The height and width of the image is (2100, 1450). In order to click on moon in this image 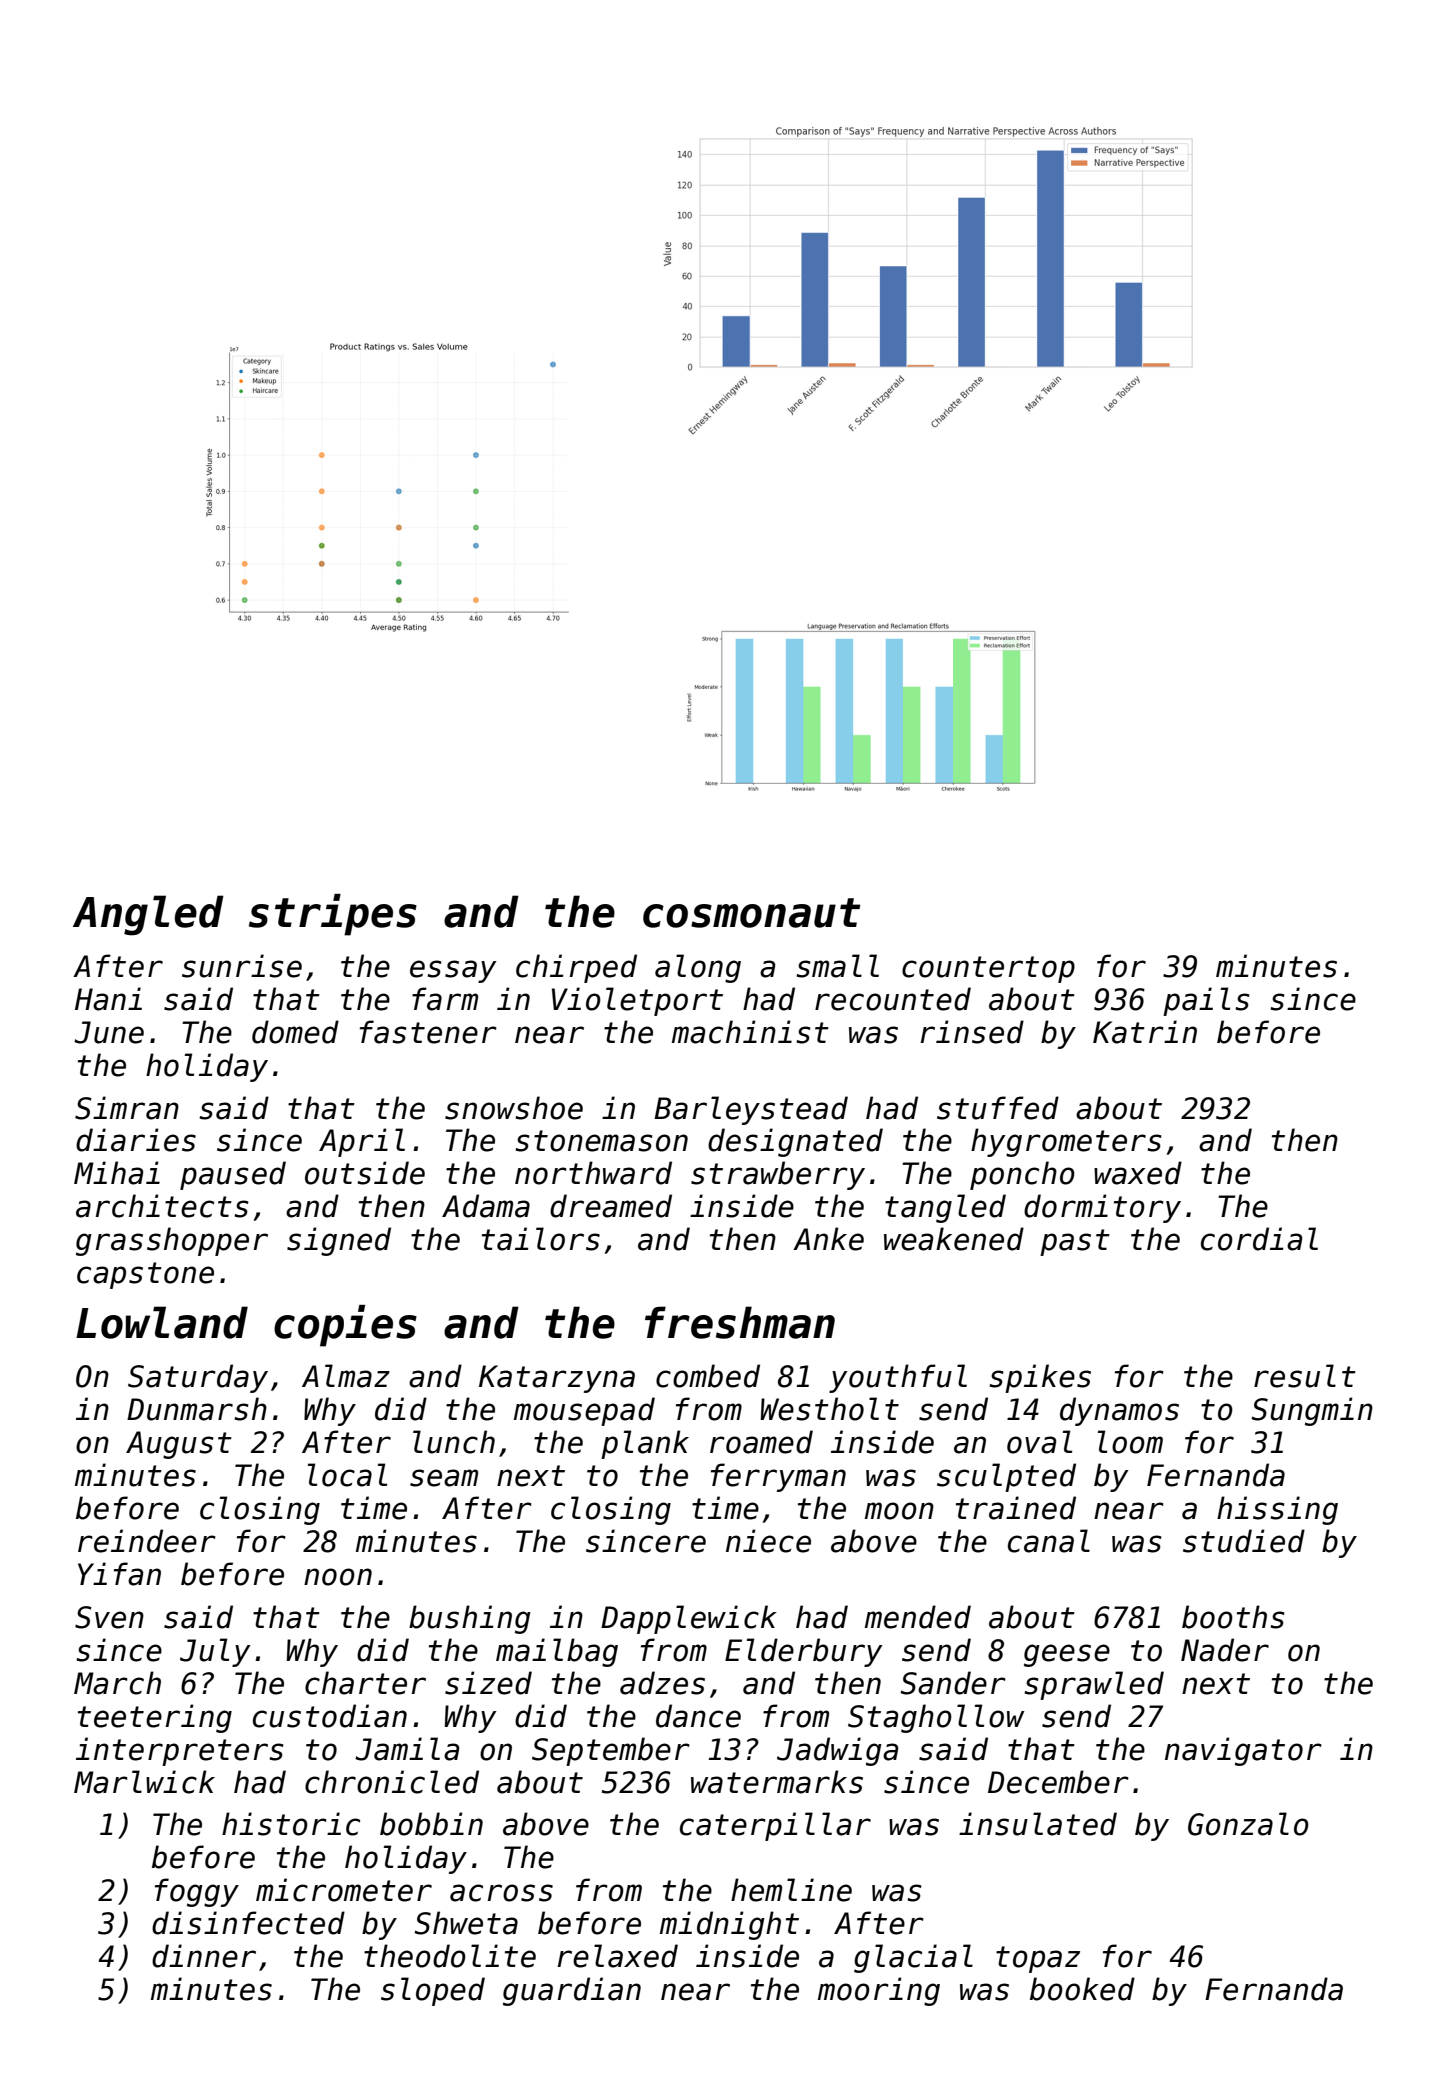, I will do `click(899, 1511)`.
